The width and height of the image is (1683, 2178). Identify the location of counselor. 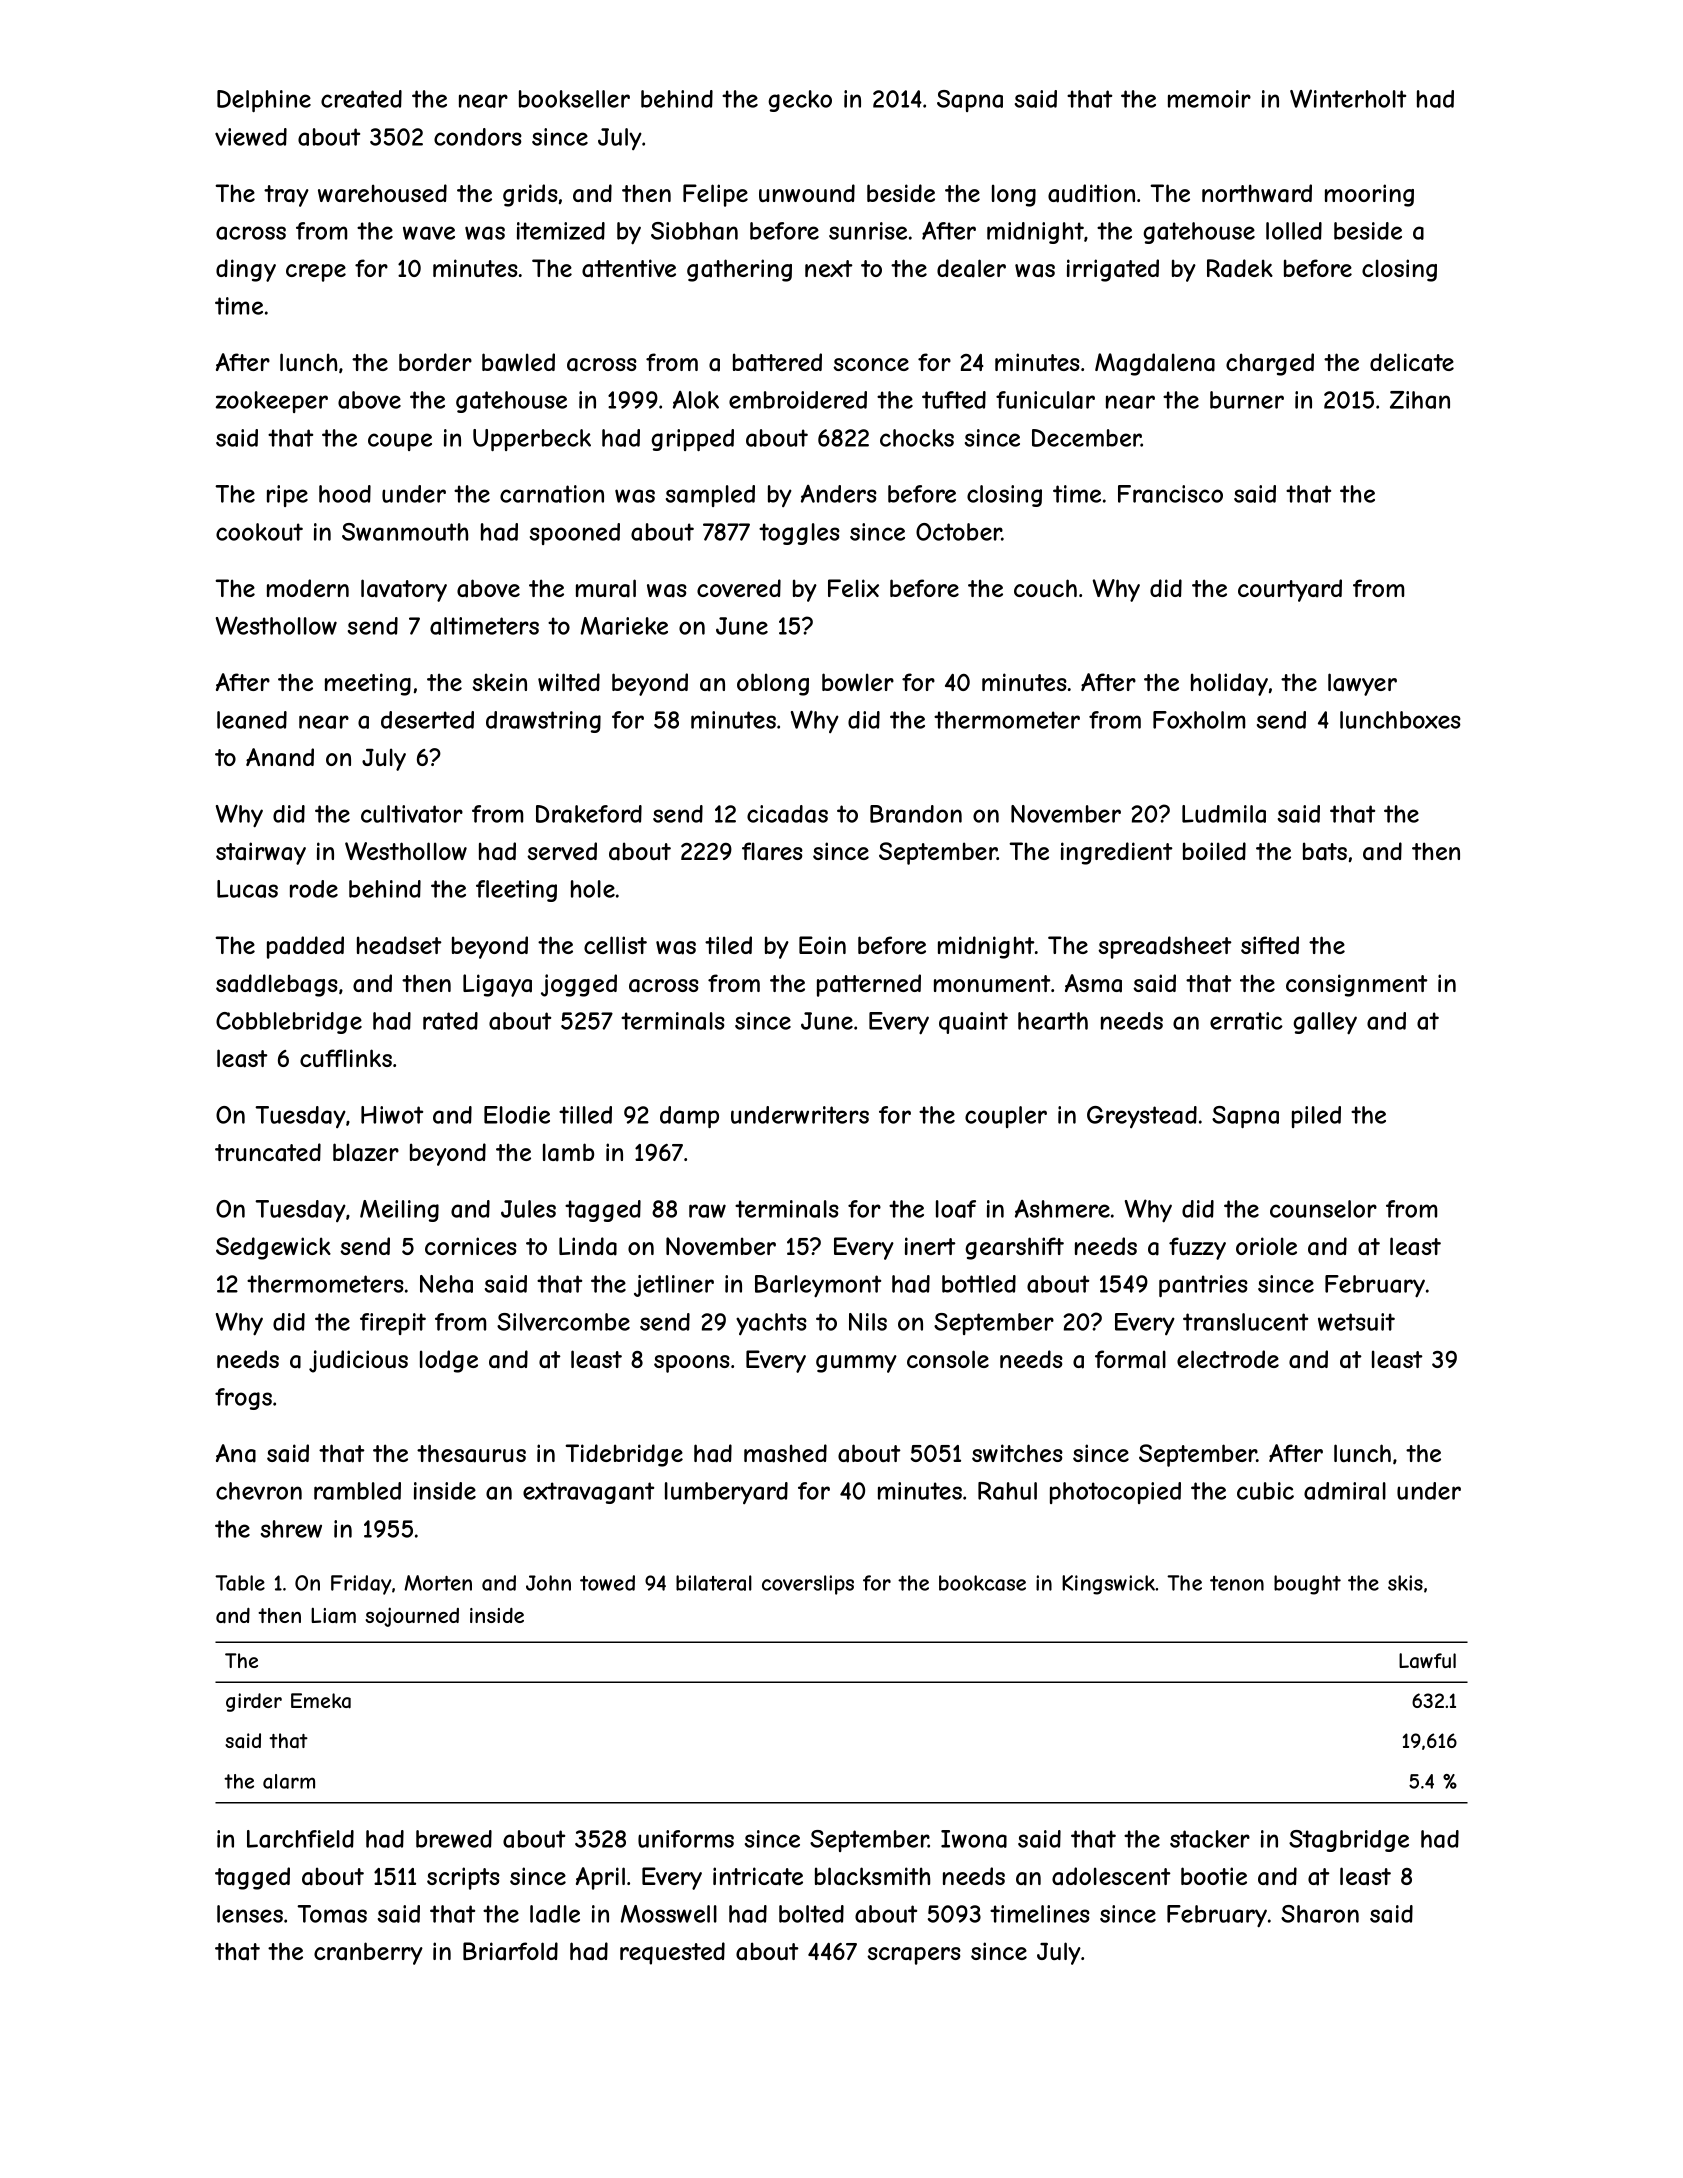
(1323, 1209).
